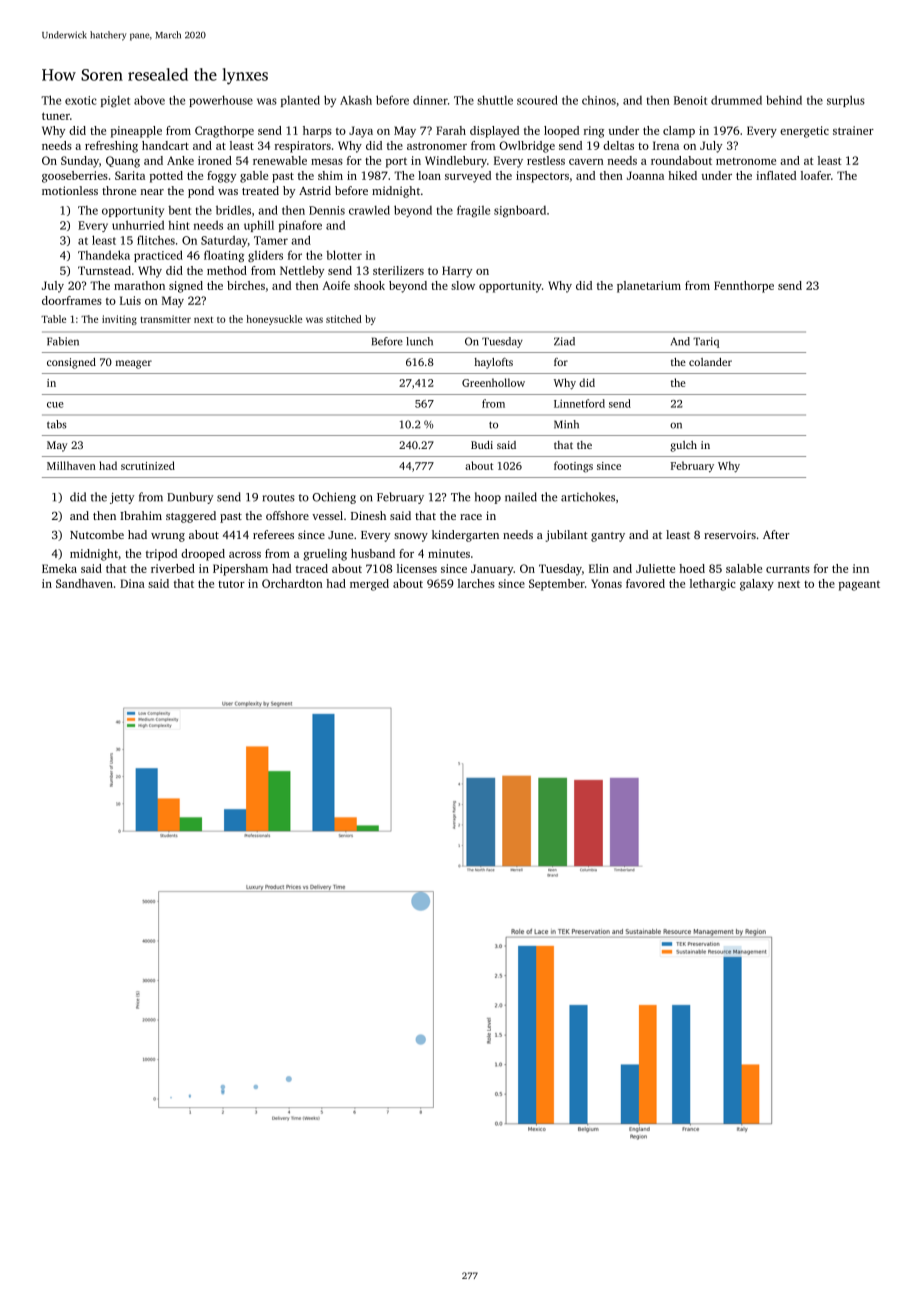 Image resolution: width=924 pixels, height=1308 pixels. What do you see at coordinates (221, 101) in the screenshot?
I see `powerhouse` at bounding box center [221, 101].
